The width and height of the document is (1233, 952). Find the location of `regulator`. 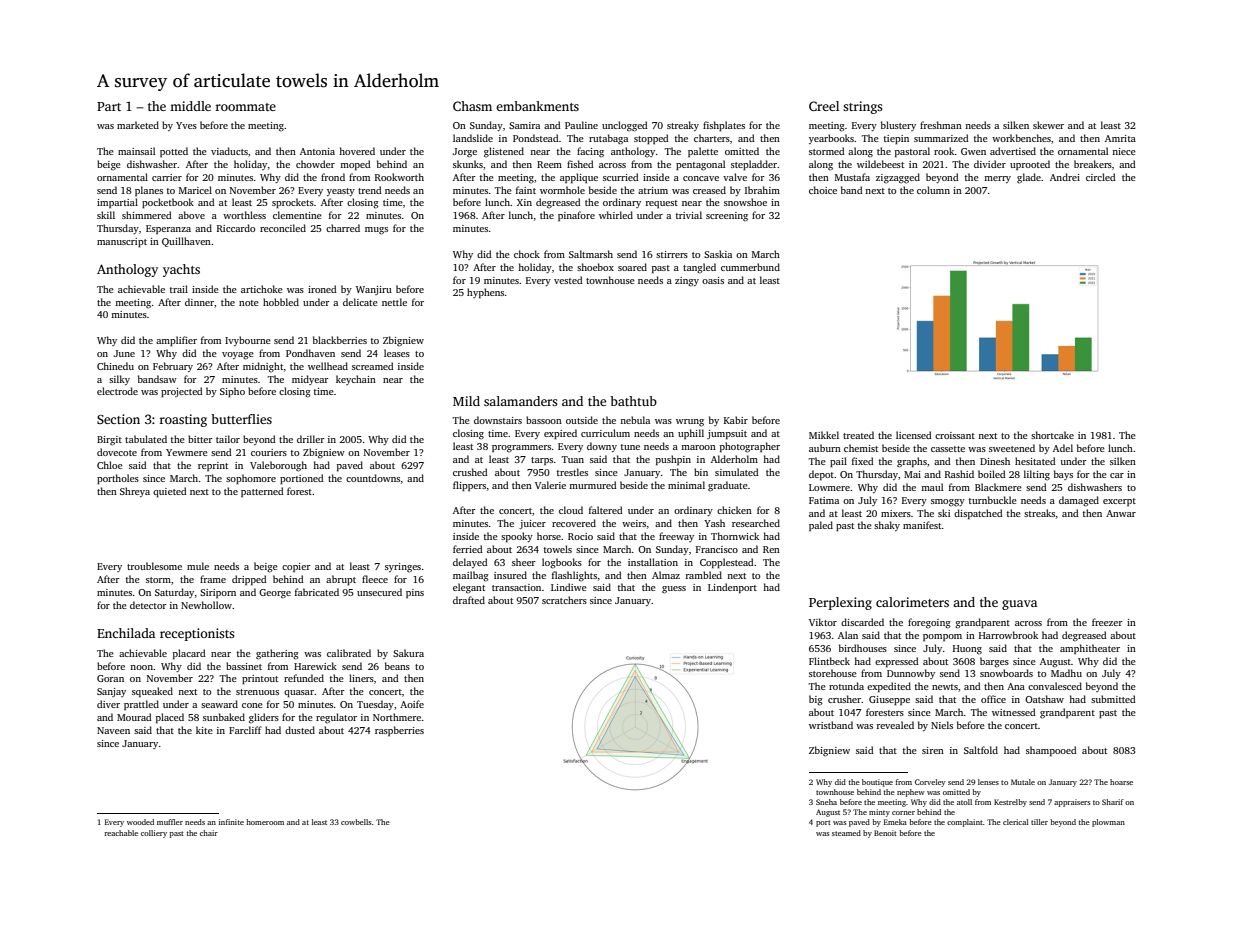

regulator is located at coordinates (336, 718).
